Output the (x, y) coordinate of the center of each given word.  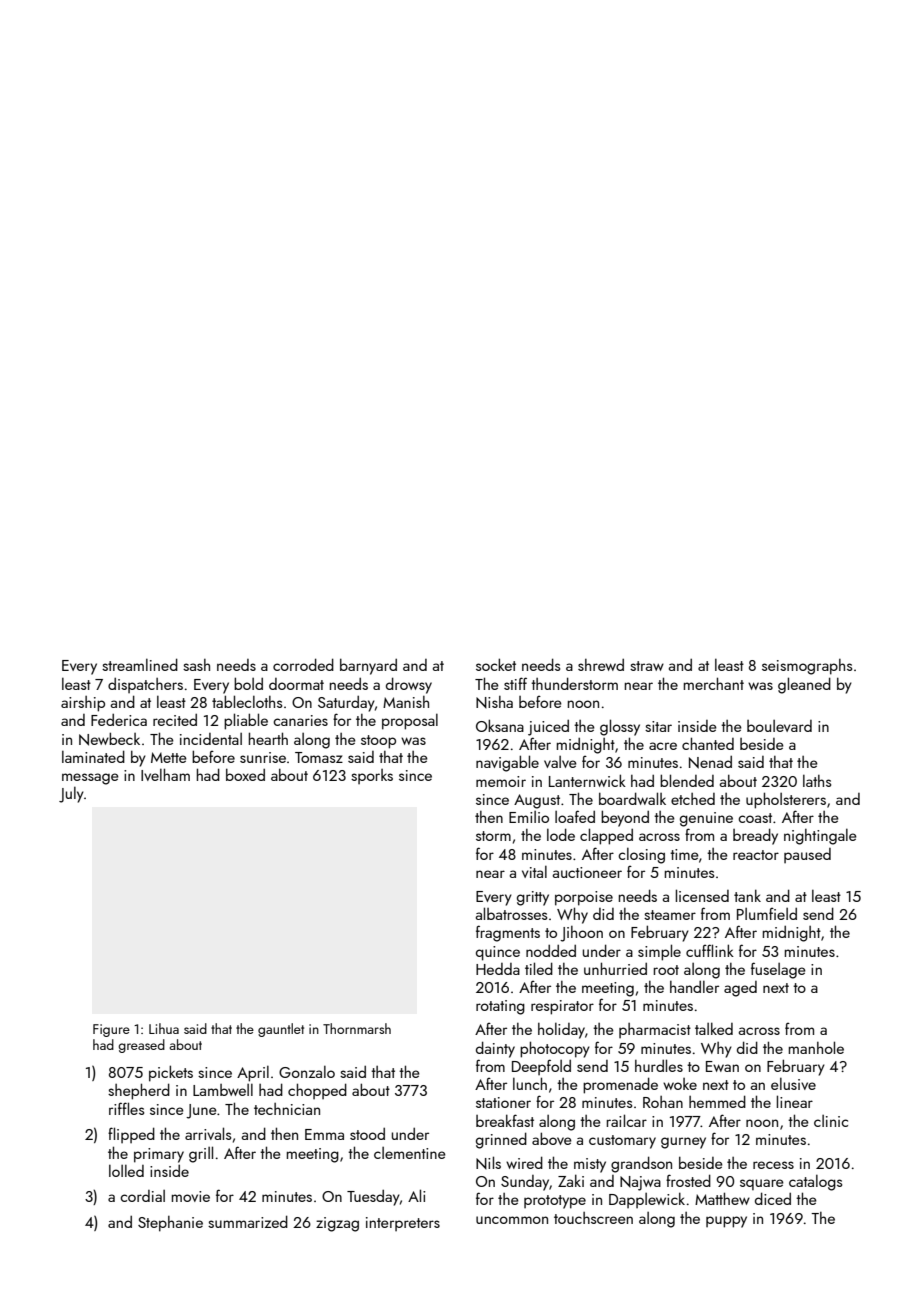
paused (807, 855)
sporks (372, 776)
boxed (245, 774)
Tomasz (319, 757)
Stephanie (170, 1224)
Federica (119, 719)
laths (817, 780)
